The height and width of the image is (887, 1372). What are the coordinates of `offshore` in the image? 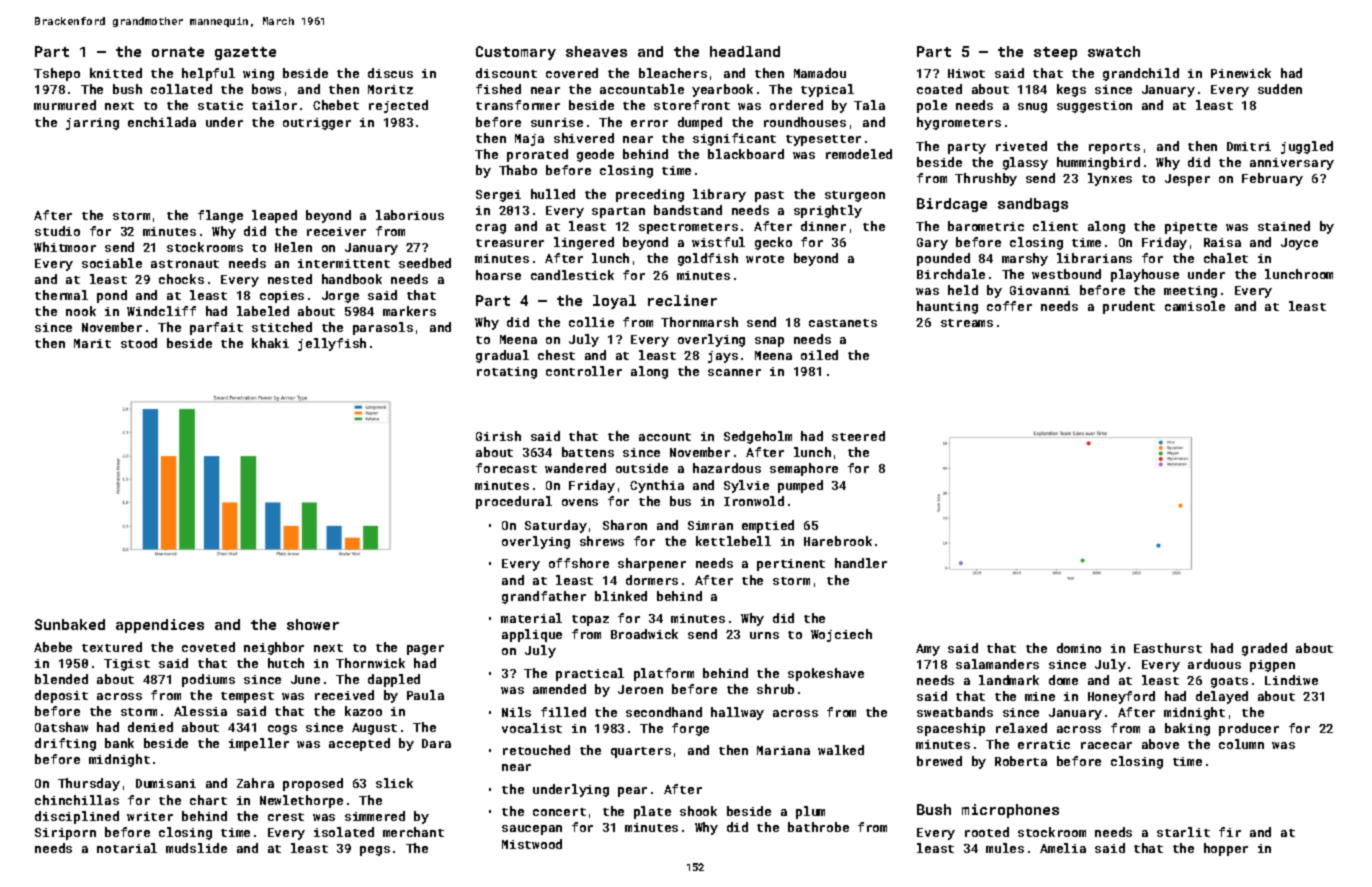 It's located at (579, 563).
